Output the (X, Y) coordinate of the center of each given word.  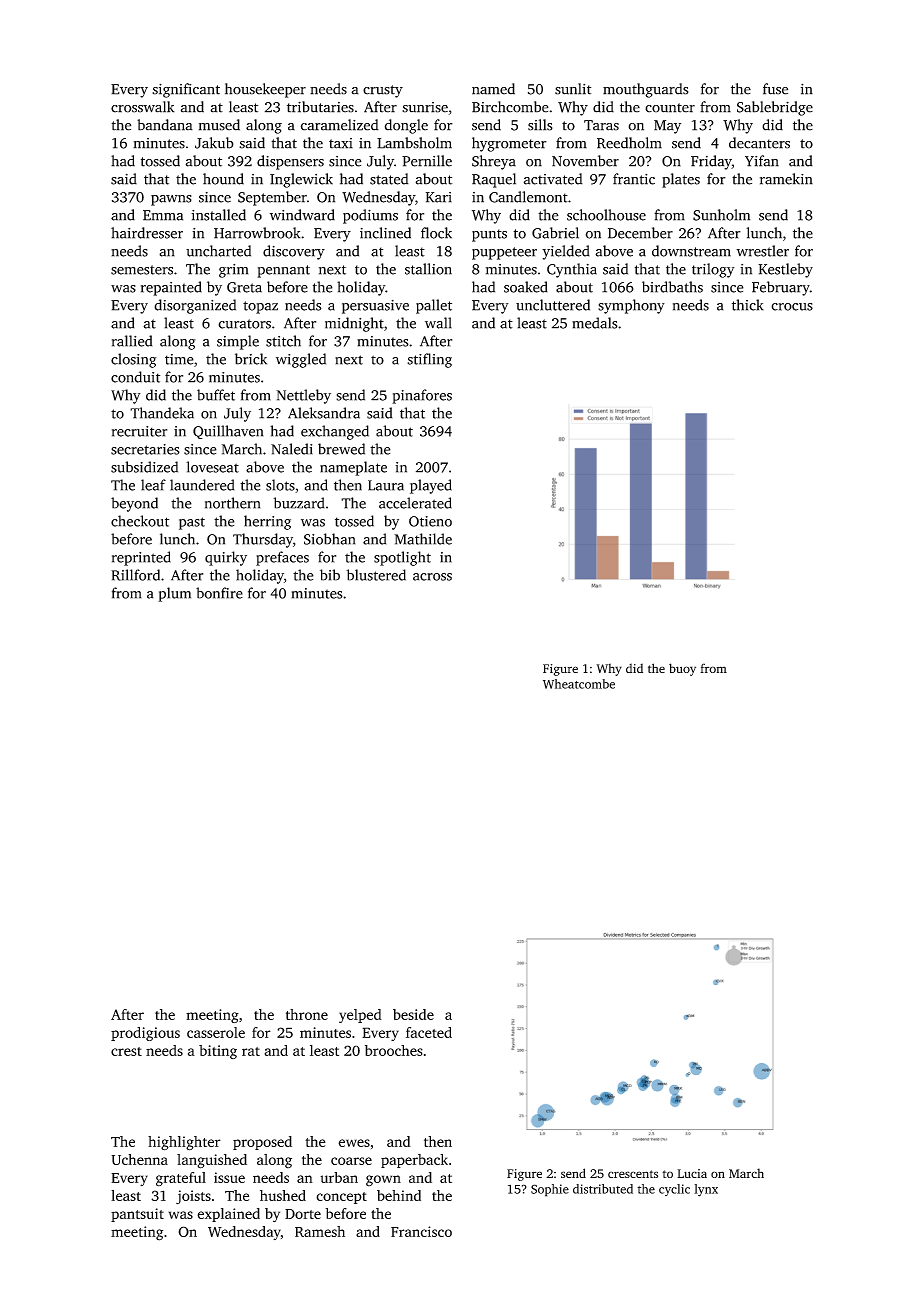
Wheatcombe (579, 684)
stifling (429, 360)
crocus (792, 307)
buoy (682, 669)
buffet (216, 395)
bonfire (219, 593)
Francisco (421, 1231)
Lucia (692, 1173)
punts (489, 235)
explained (228, 1215)
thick (748, 305)
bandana (165, 125)
